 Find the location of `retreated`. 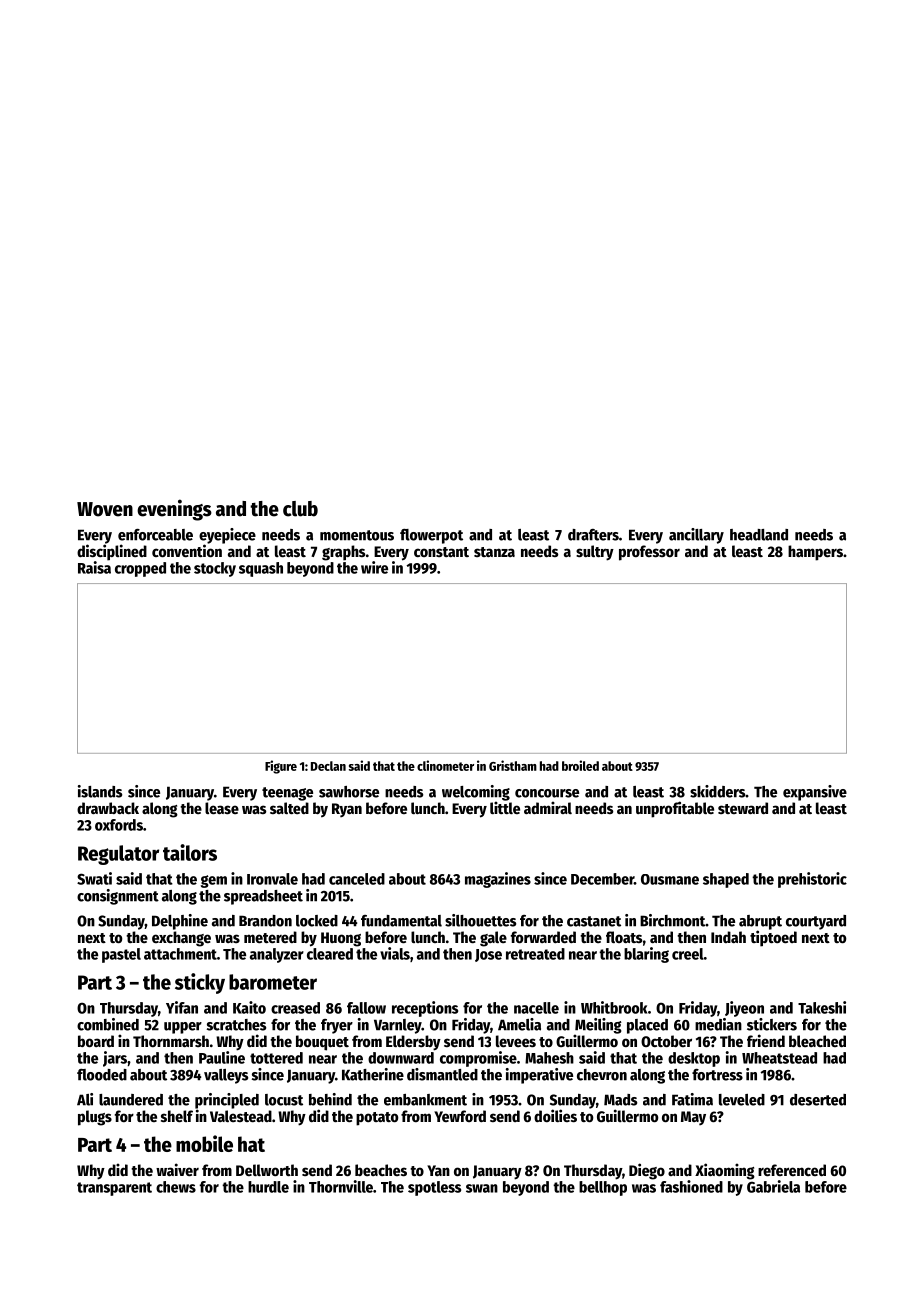

retreated is located at coordinates (535, 954).
